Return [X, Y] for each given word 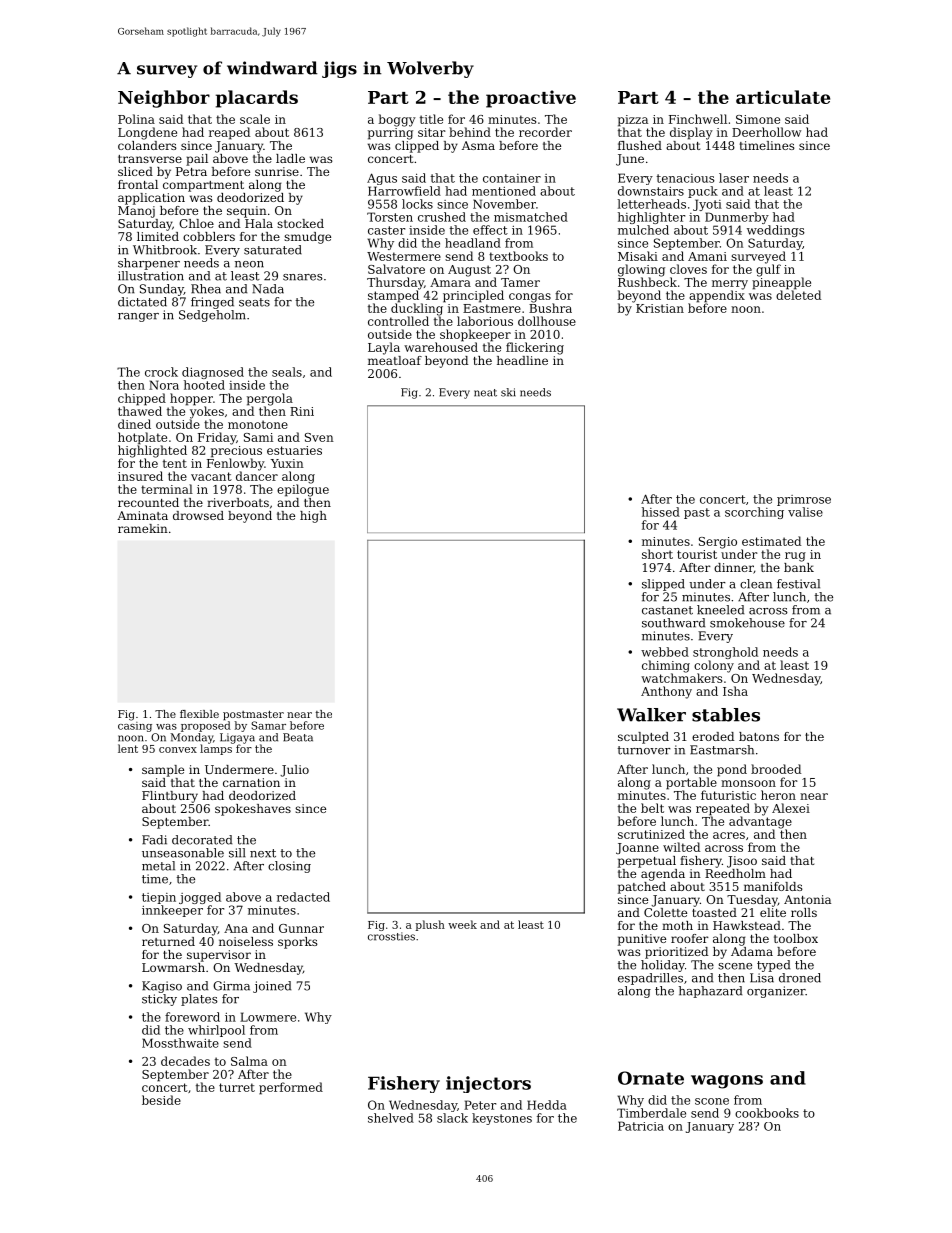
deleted [798, 295]
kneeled [720, 610]
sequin [247, 212]
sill [237, 853]
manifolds [773, 886]
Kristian [660, 308]
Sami [258, 437]
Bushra [550, 308]
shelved [391, 1118]
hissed [661, 512]
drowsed [198, 515]
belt [652, 808]
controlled [398, 321]
